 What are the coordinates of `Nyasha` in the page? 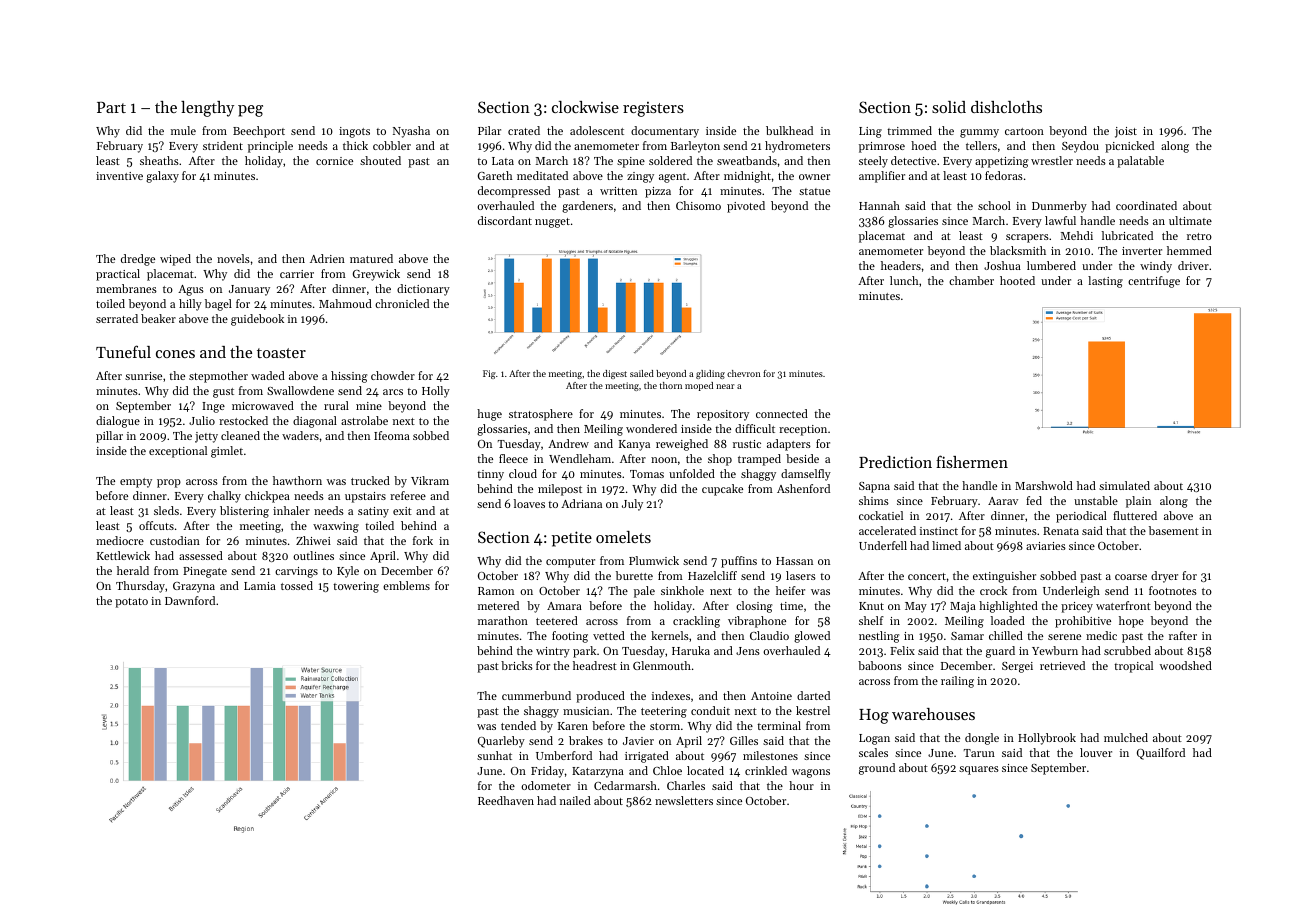 It's located at (411, 132).
